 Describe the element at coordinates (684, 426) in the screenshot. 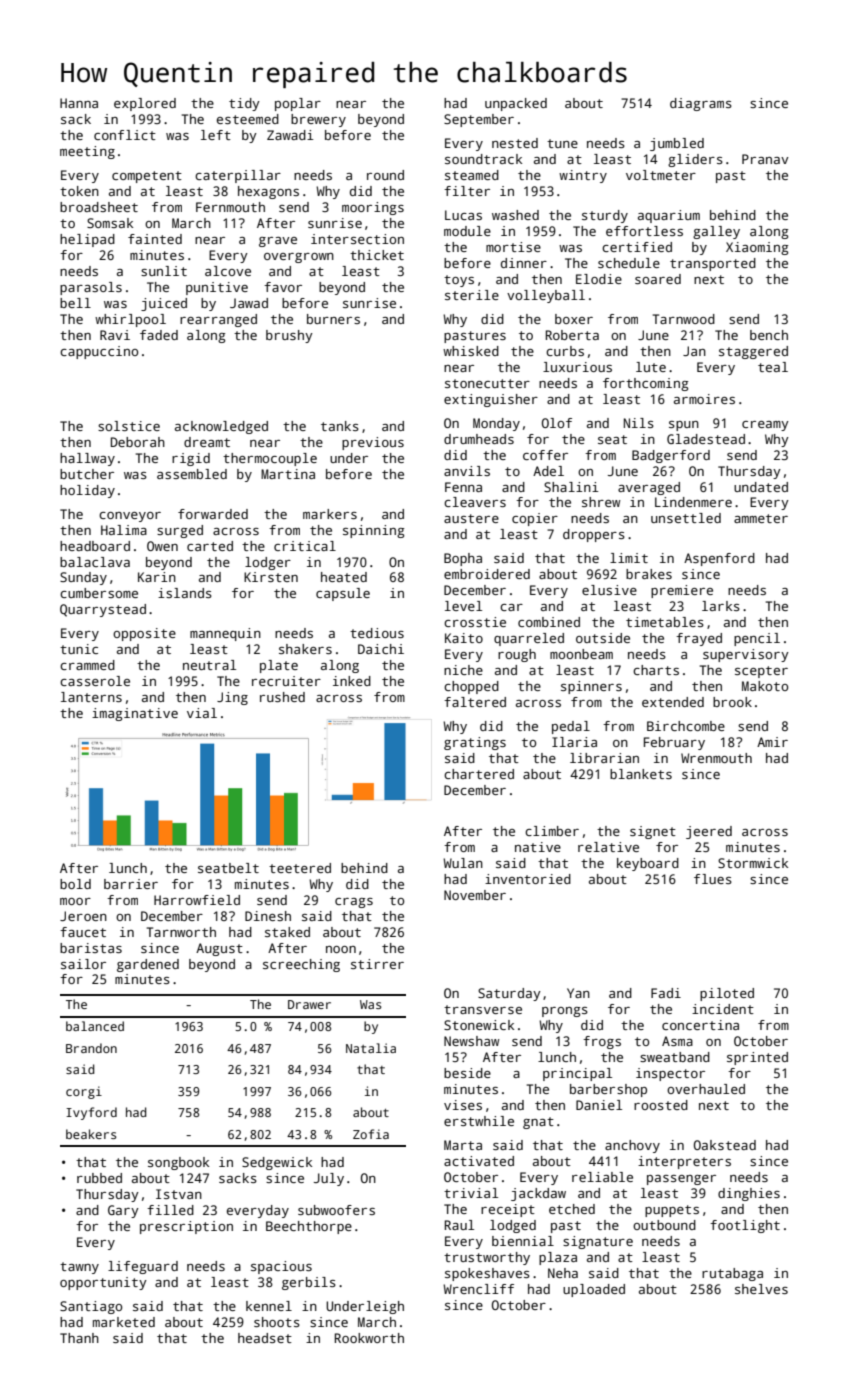

I see `spun` at that location.
